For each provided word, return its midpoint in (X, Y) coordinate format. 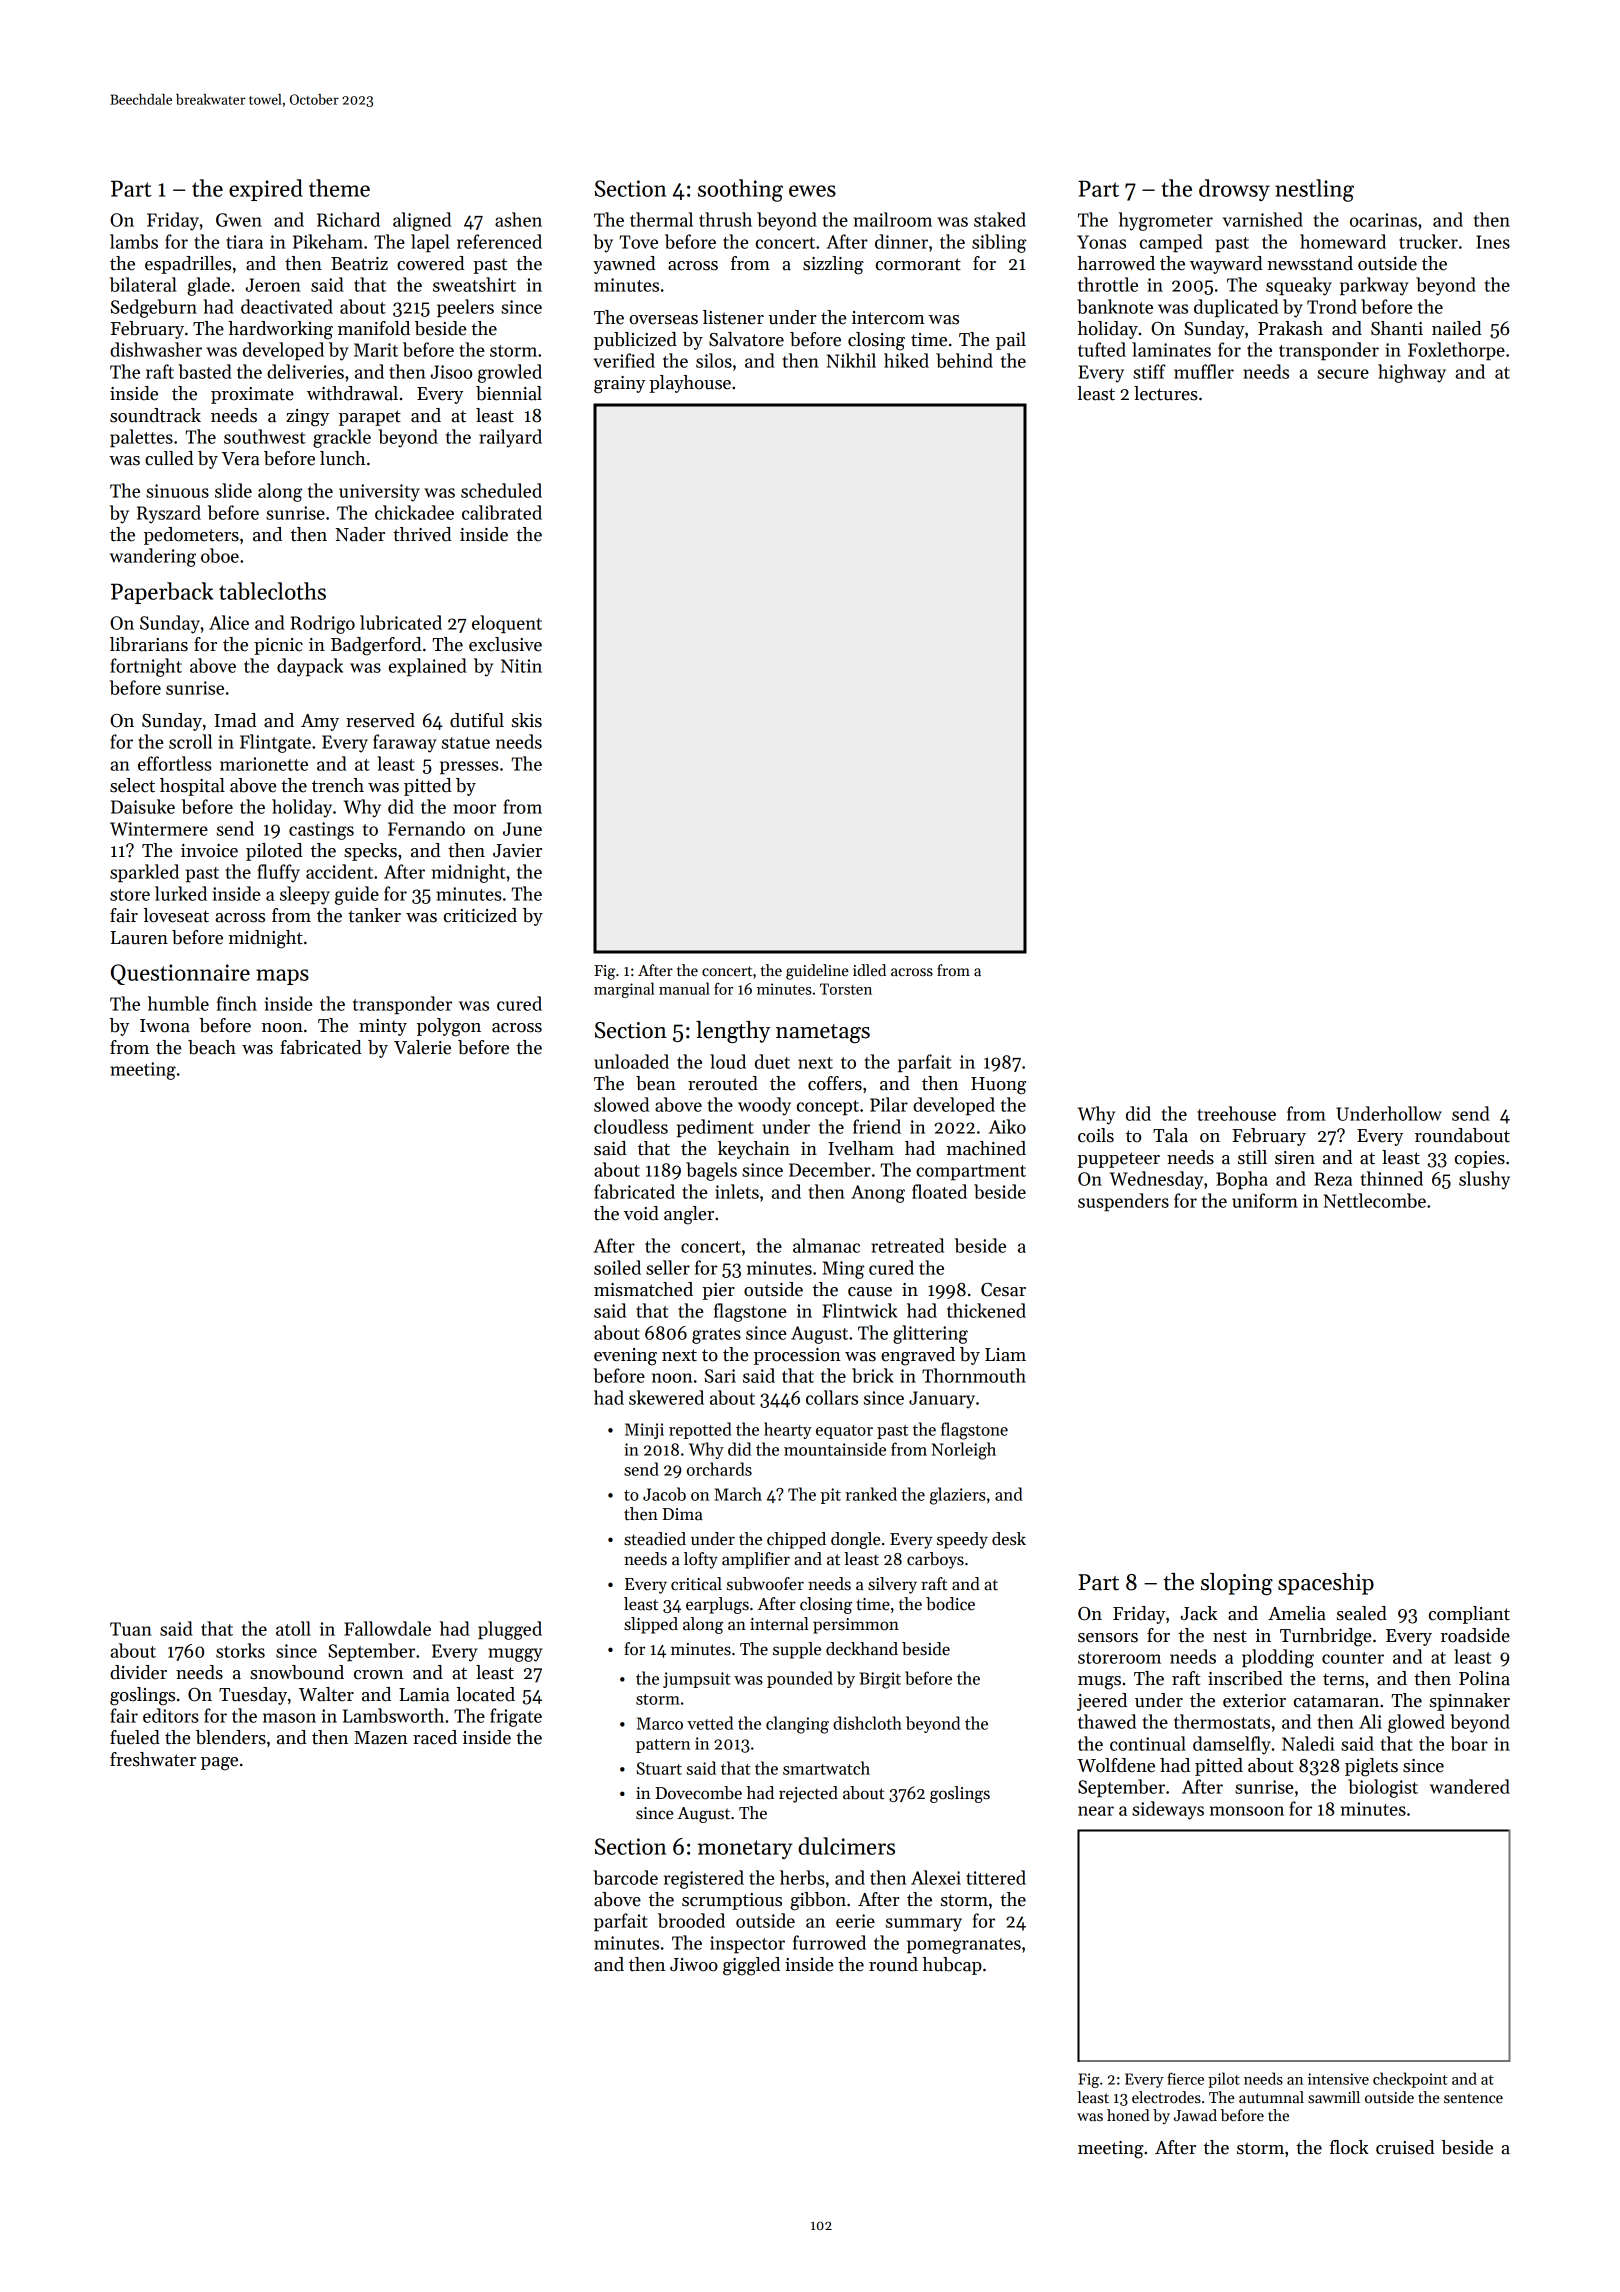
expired (266, 190)
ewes (812, 191)
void (641, 1213)
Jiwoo (694, 1965)
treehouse (1236, 1113)
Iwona (165, 1026)
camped (1171, 243)
